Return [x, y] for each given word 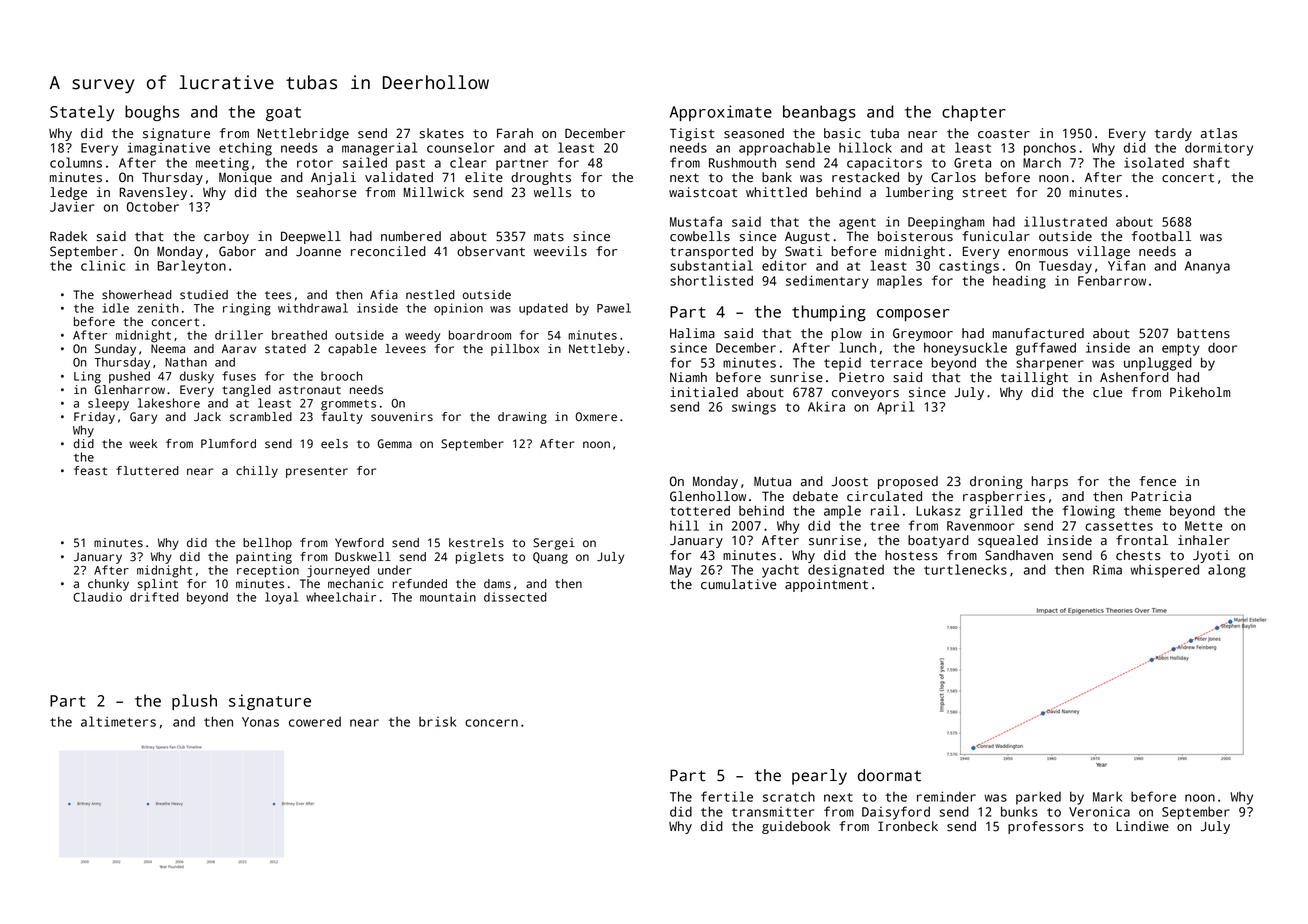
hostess [911, 555]
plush [194, 702]
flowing [1088, 512]
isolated [1154, 162]
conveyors [865, 395]
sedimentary [827, 282]
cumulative [738, 584]
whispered [1164, 571]
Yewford [359, 543]
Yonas [260, 722]
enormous [1038, 253]
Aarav [239, 349]
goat [283, 114]
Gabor [237, 251]
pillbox [515, 350]
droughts [541, 178]
